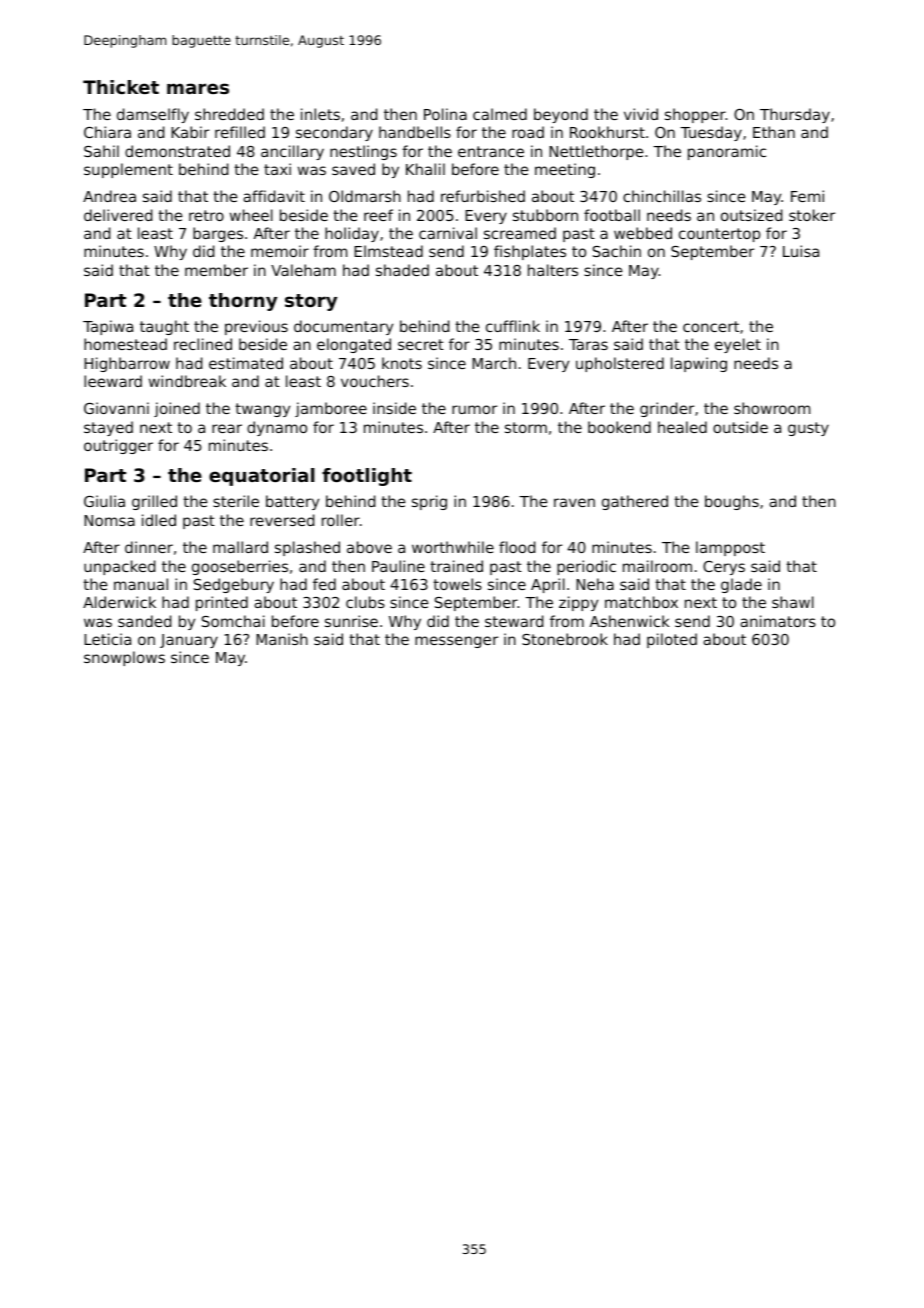 This document has height=1308, width=924. Describe the element at coordinates (206, 215) in the document. I see `retro` at that location.
